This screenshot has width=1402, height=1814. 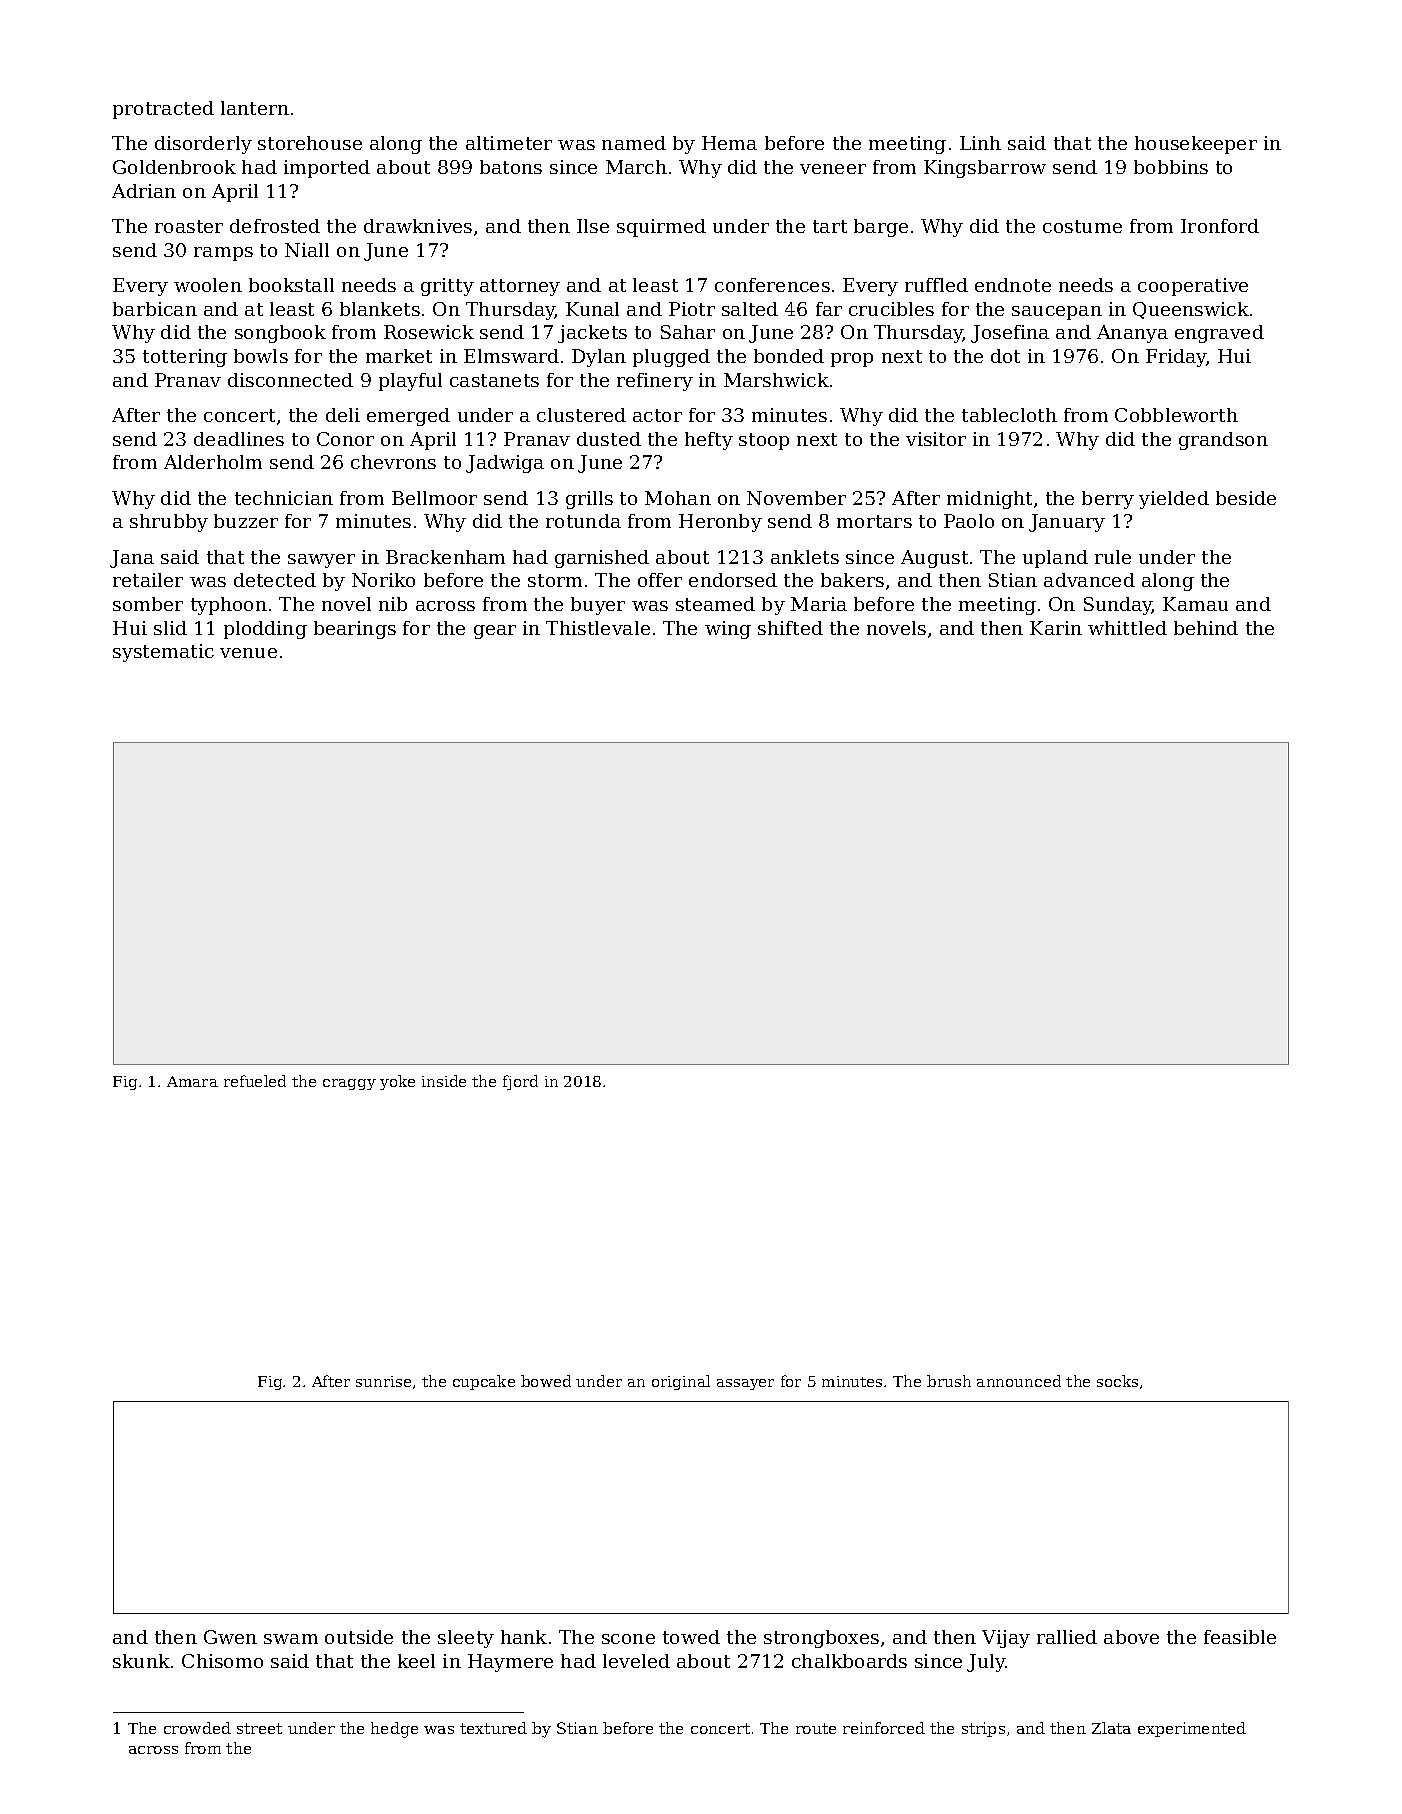 What do you see at coordinates (1019, 1381) in the screenshot?
I see `announced` at bounding box center [1019, 1381].
